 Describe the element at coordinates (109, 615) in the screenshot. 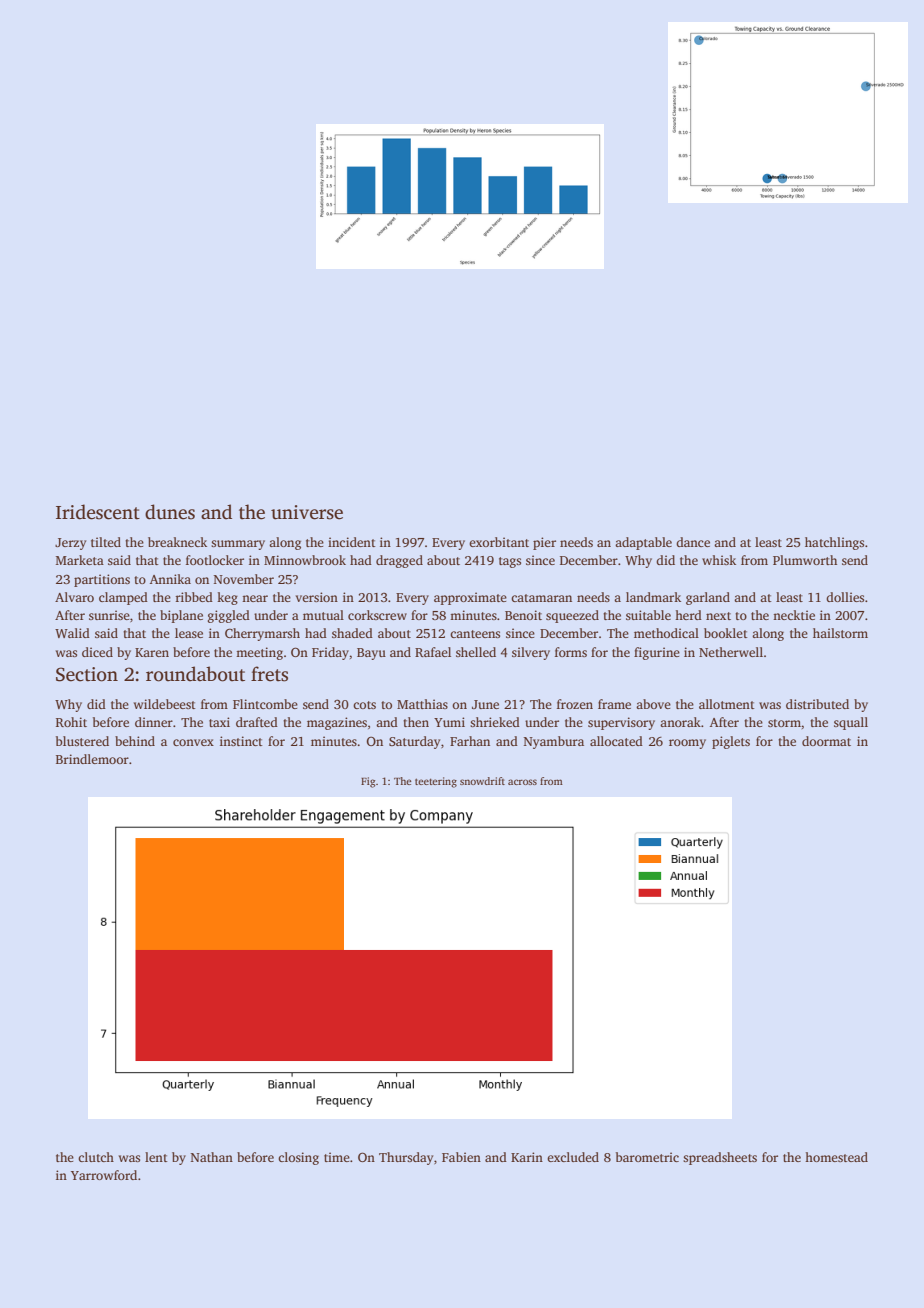

I see `sunrise` at that location.
